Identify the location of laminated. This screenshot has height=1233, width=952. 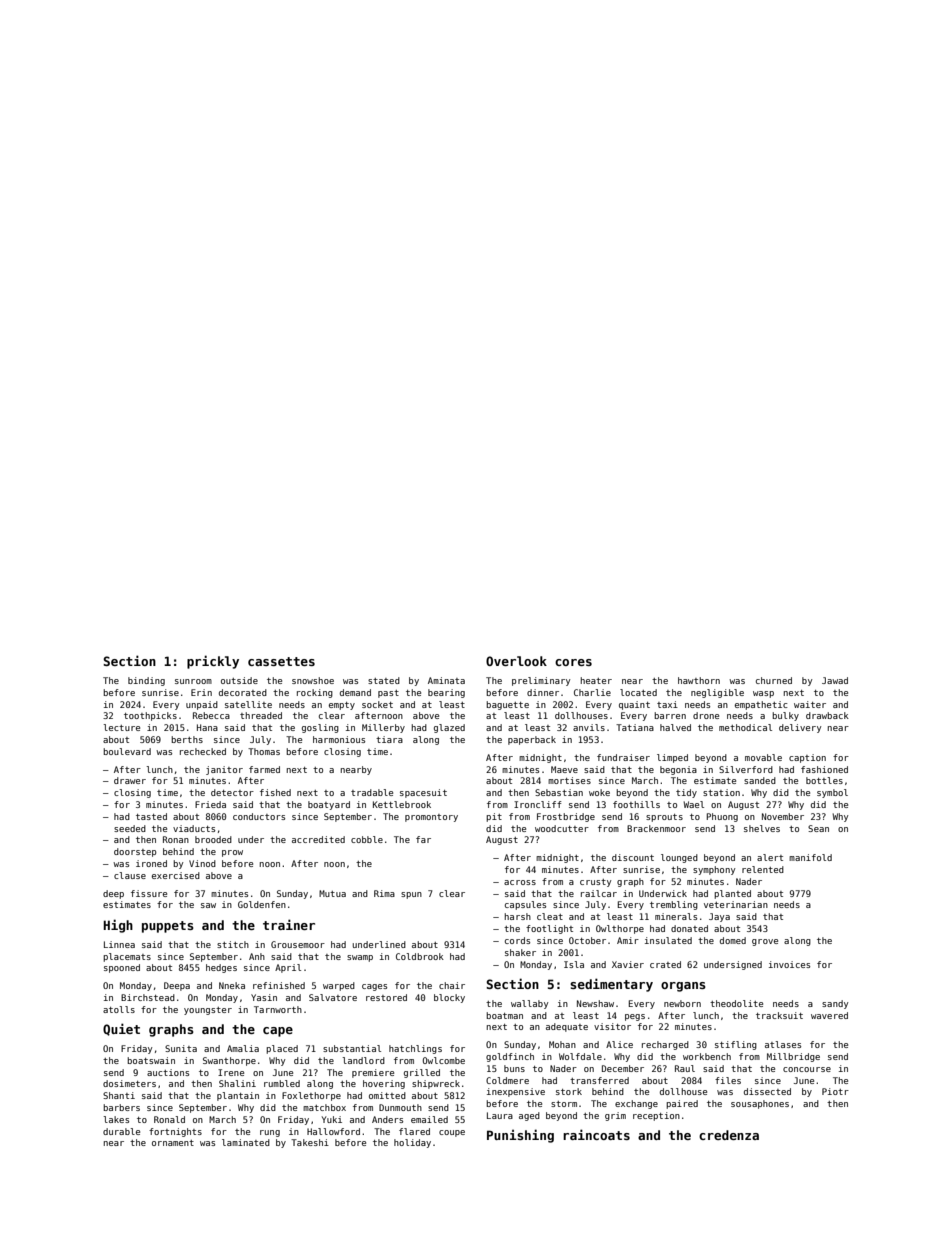
(246, 1142).
